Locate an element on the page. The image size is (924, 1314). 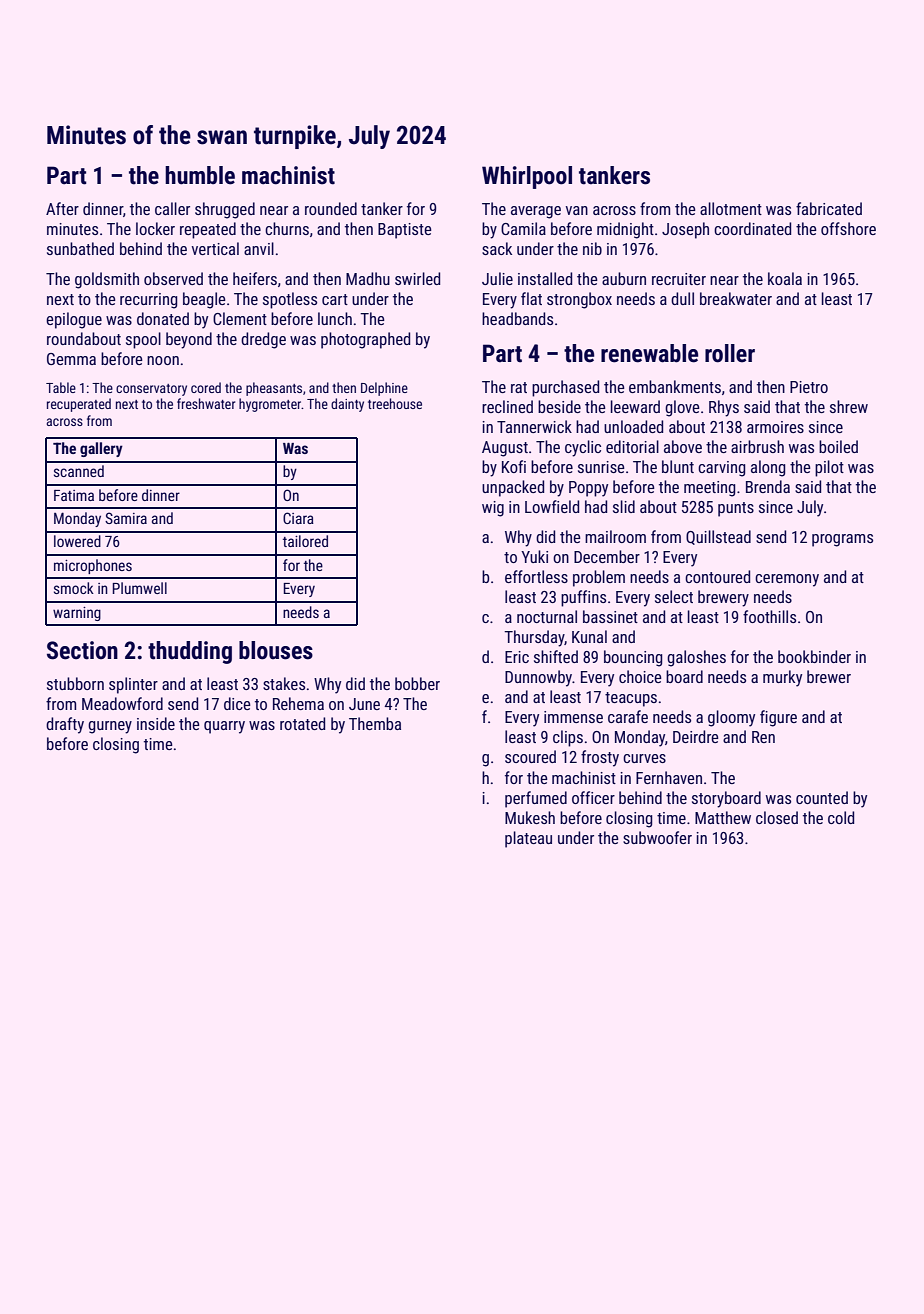
Quillstead is located at coordinates (718, 537).
